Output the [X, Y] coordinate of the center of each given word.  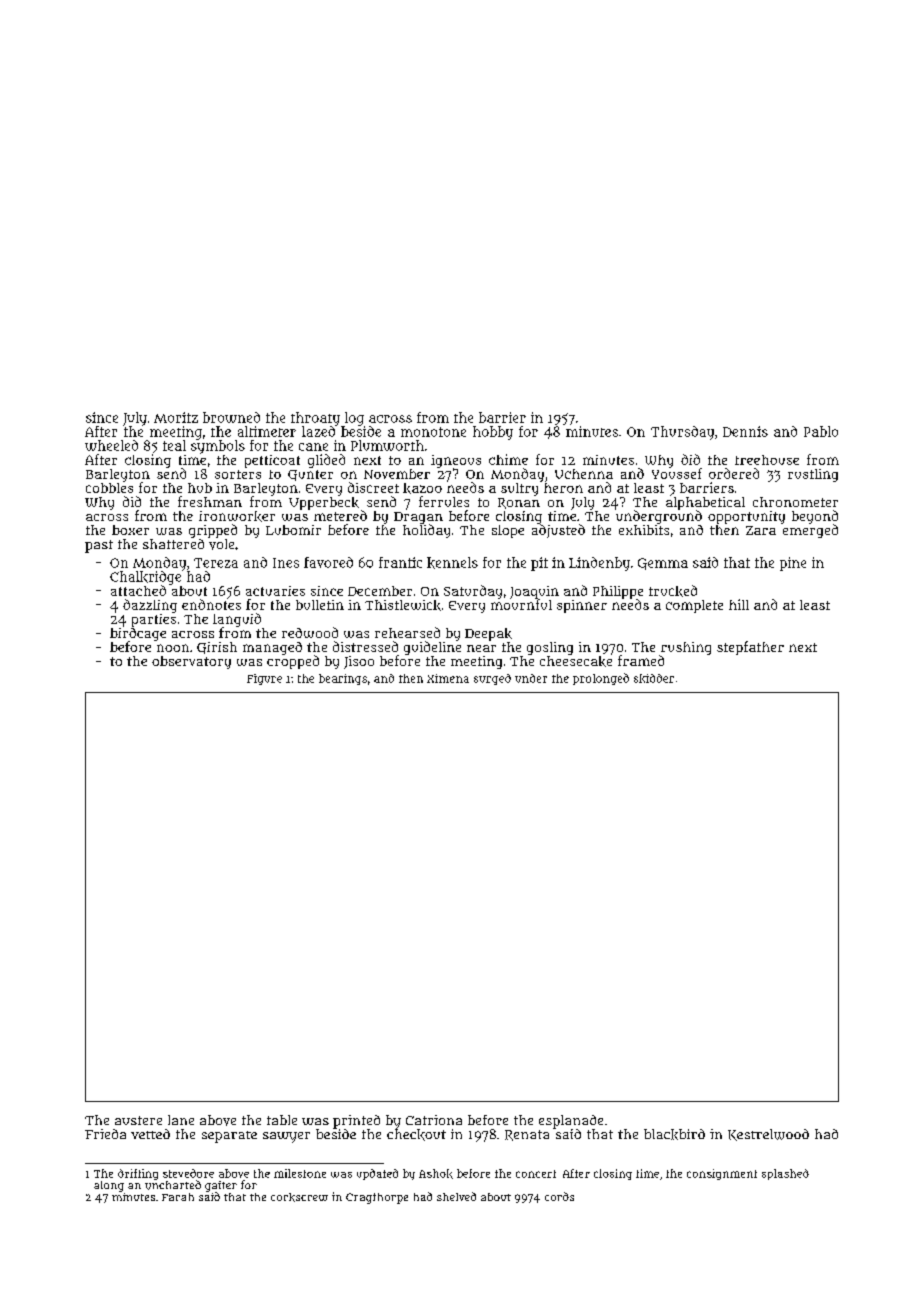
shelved [456, 1196]
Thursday [682, 433]
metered [340, 515]
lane [181, 1120]
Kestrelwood [768, 1135]
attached [138, 590]
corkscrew [299, 1197]
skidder [654, 678]
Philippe [618, 592]
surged [492, 679]
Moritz [176, 417]
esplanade [571, 1122]
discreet [373, 487]
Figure [264, 679]
